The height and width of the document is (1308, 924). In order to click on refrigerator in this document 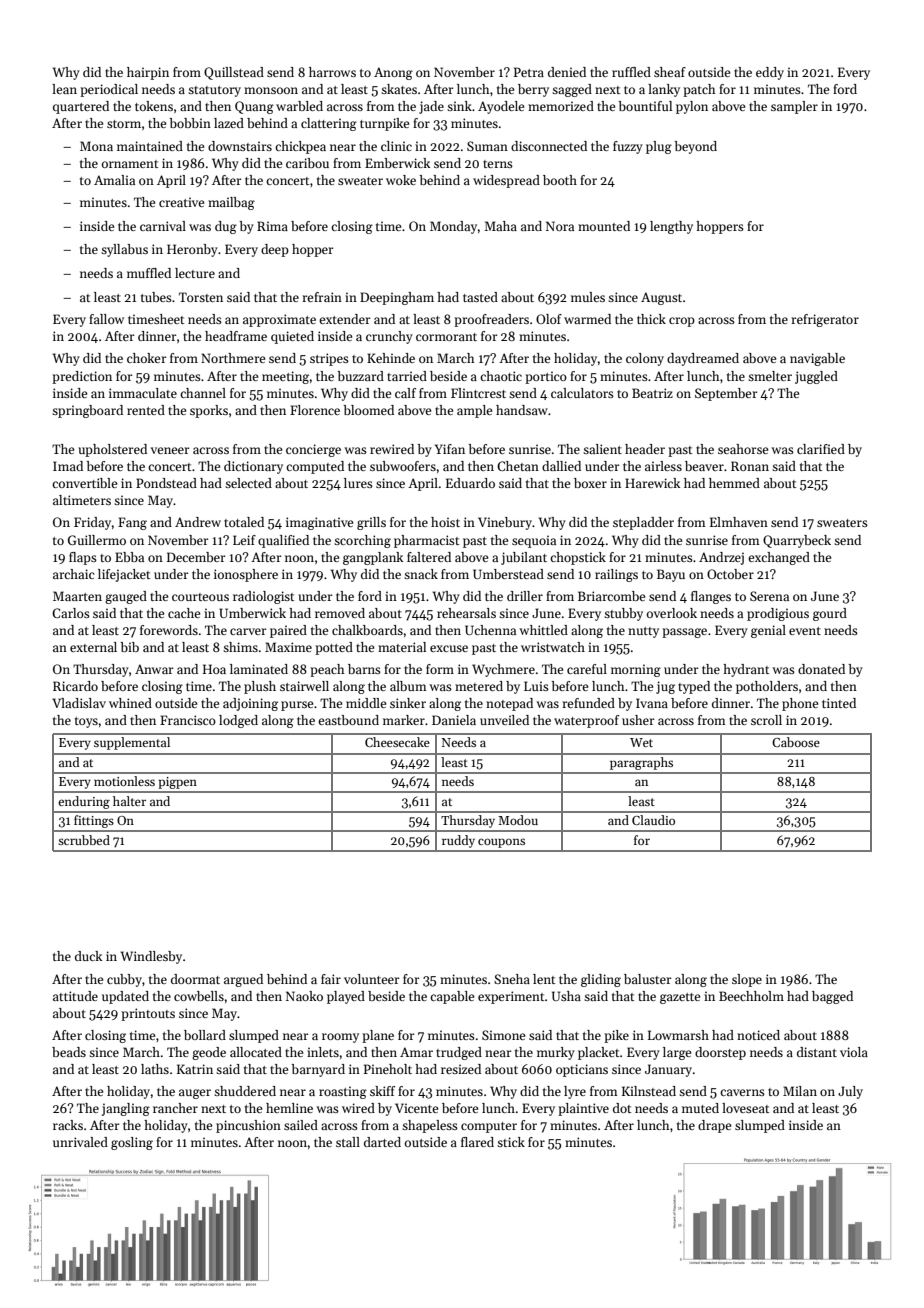, I will do `click(825, 320)`.
